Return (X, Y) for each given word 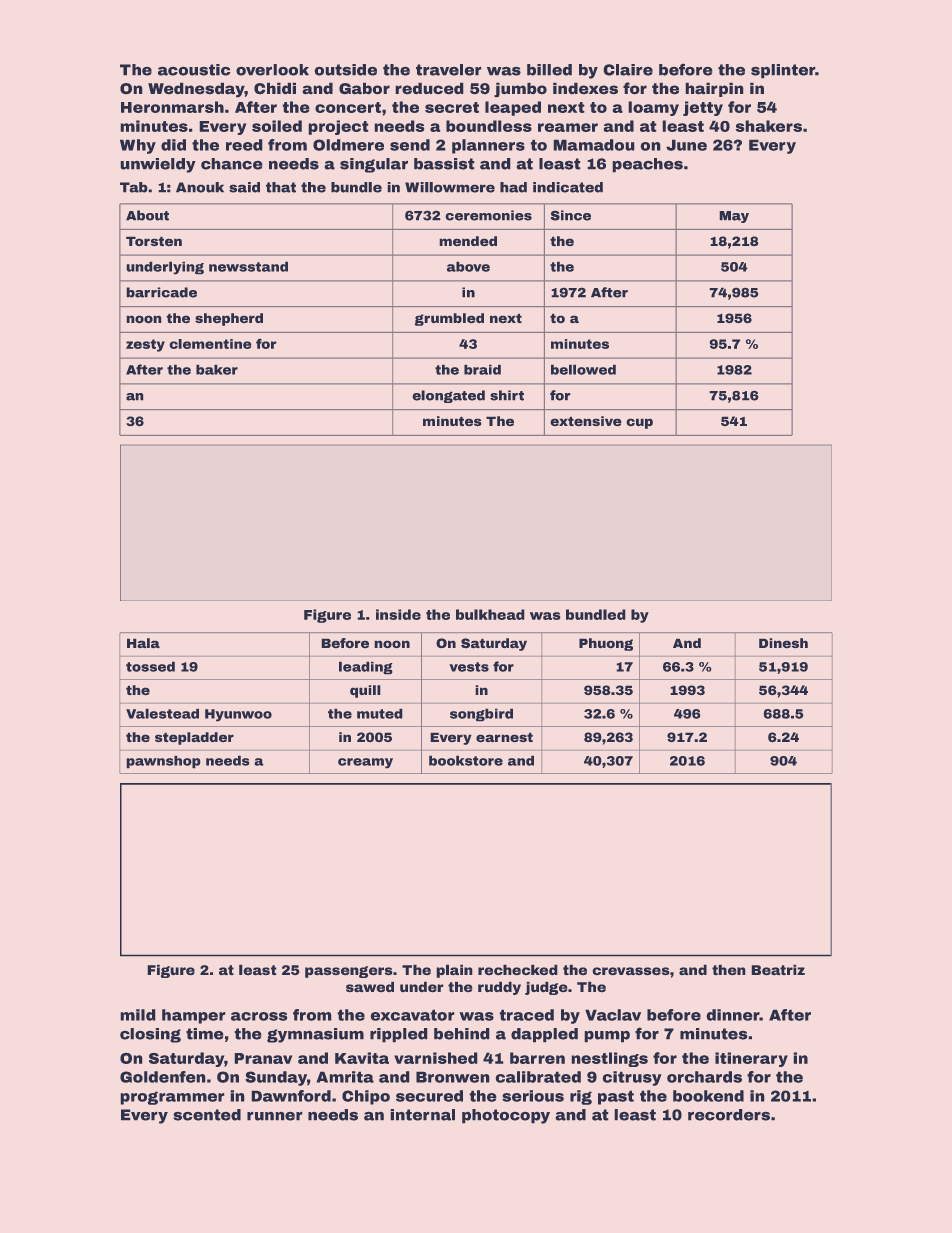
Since (571, 215)
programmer (172, 1098)
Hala (143, 643)
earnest (504, 737)
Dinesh (783, 643)
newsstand (248, 267)
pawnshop (163, 762)
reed (244, 145)
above (468, 267)
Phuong (606, 644)
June (686, 145)
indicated (568, 187)
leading (365, 668)
